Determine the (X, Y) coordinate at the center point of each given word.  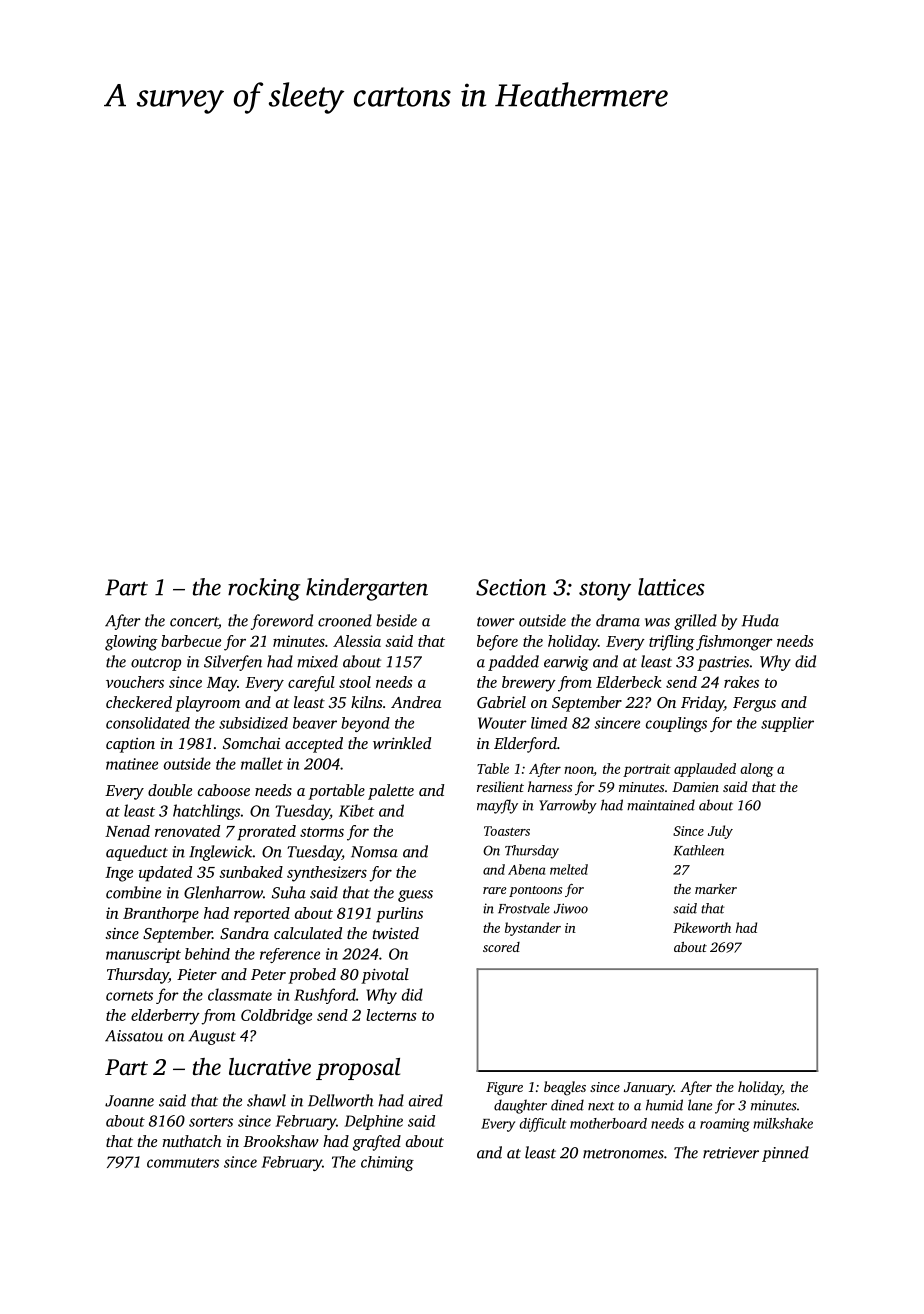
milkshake (783, 1123)
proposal (358, 1069)
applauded (705, 770)
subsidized (253, 723)
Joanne (129, 1101)
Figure (504, 1089)
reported (262, 915)
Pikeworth (702, 927)
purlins (399, 915)
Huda (760, 620)
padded (513, 663)
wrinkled (402, 743)
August (212, 1037)
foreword (282, 622)
